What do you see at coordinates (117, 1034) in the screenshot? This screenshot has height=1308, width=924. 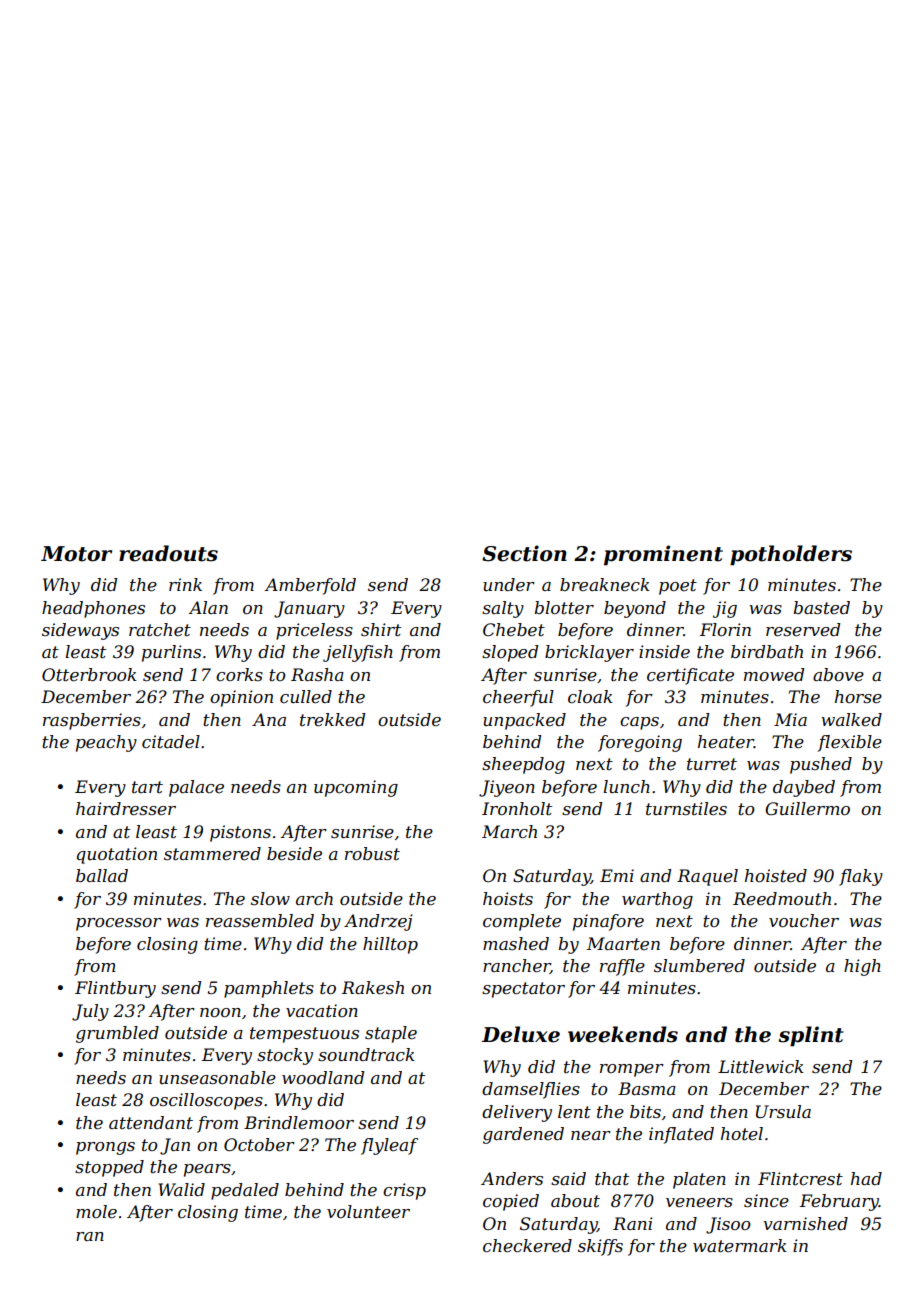 I see `grumbled` at bounding box center [117, 1034].
